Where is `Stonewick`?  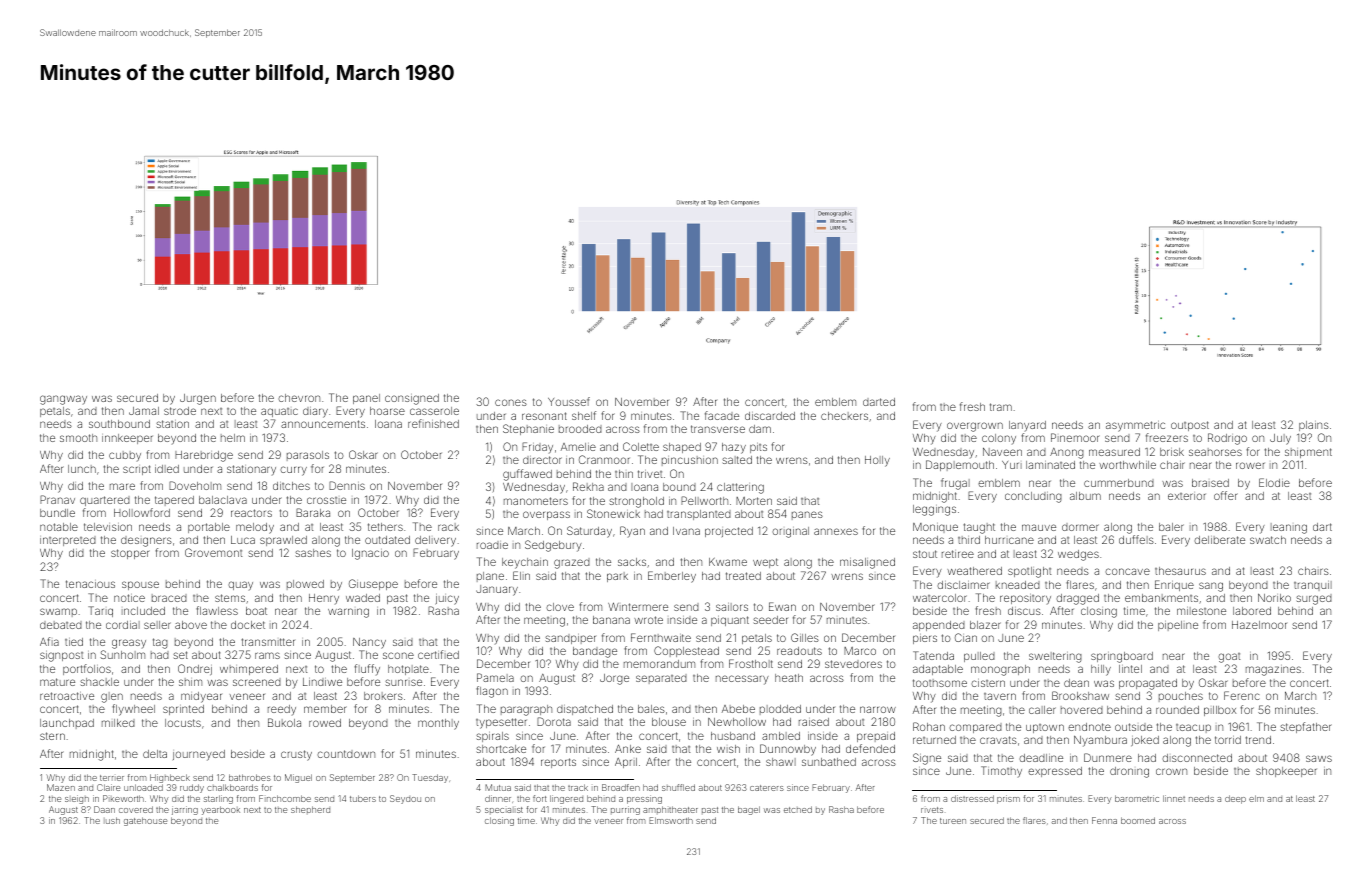 Stonewick is located at coordinates (613, 513).
